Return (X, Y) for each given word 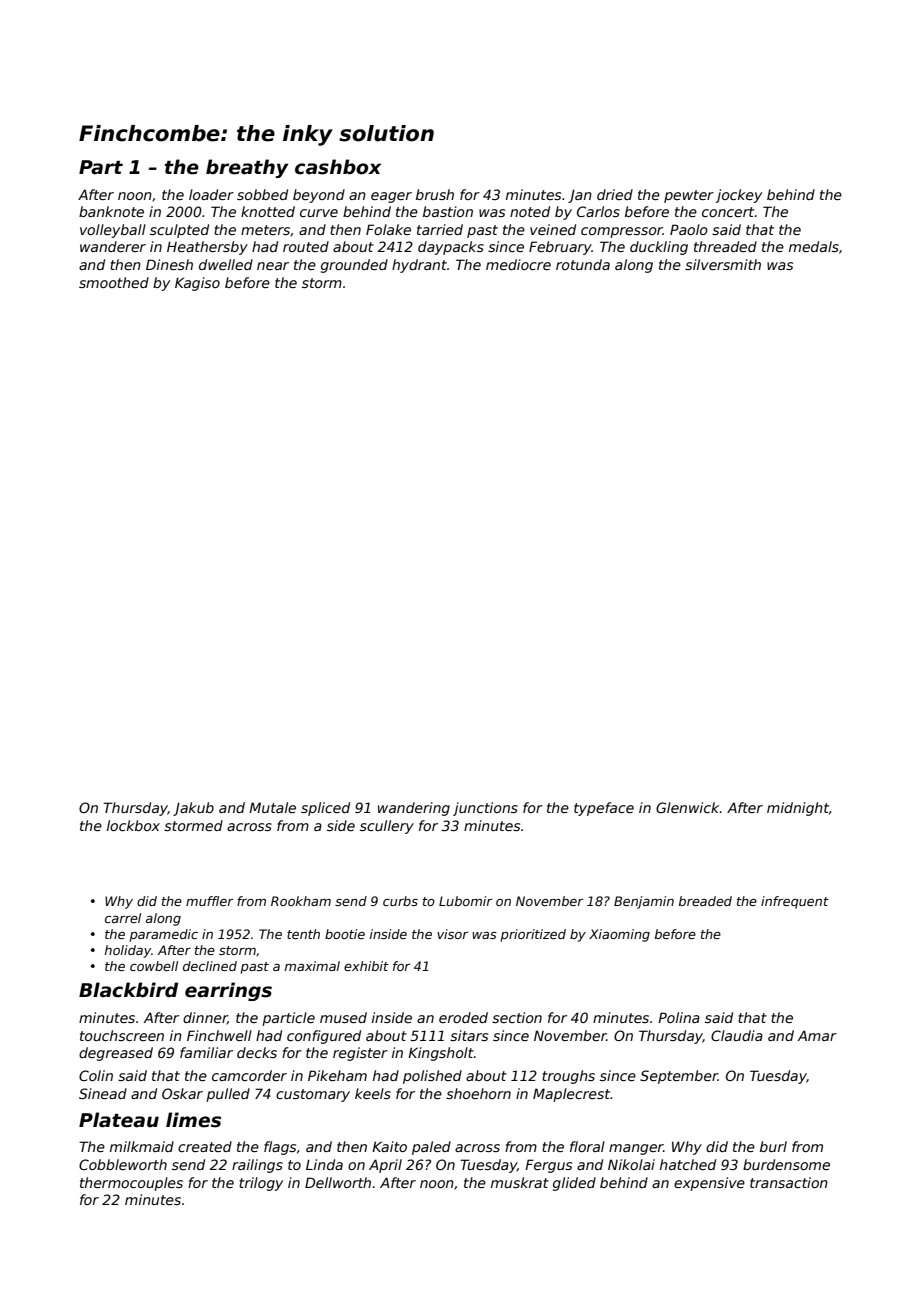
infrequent (795, 902)
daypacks (451, 248)
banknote (111, 211)
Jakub (193, 809)
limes (193, 1120)
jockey (739, 196)
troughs (568, 1077)
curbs (400, 901)
